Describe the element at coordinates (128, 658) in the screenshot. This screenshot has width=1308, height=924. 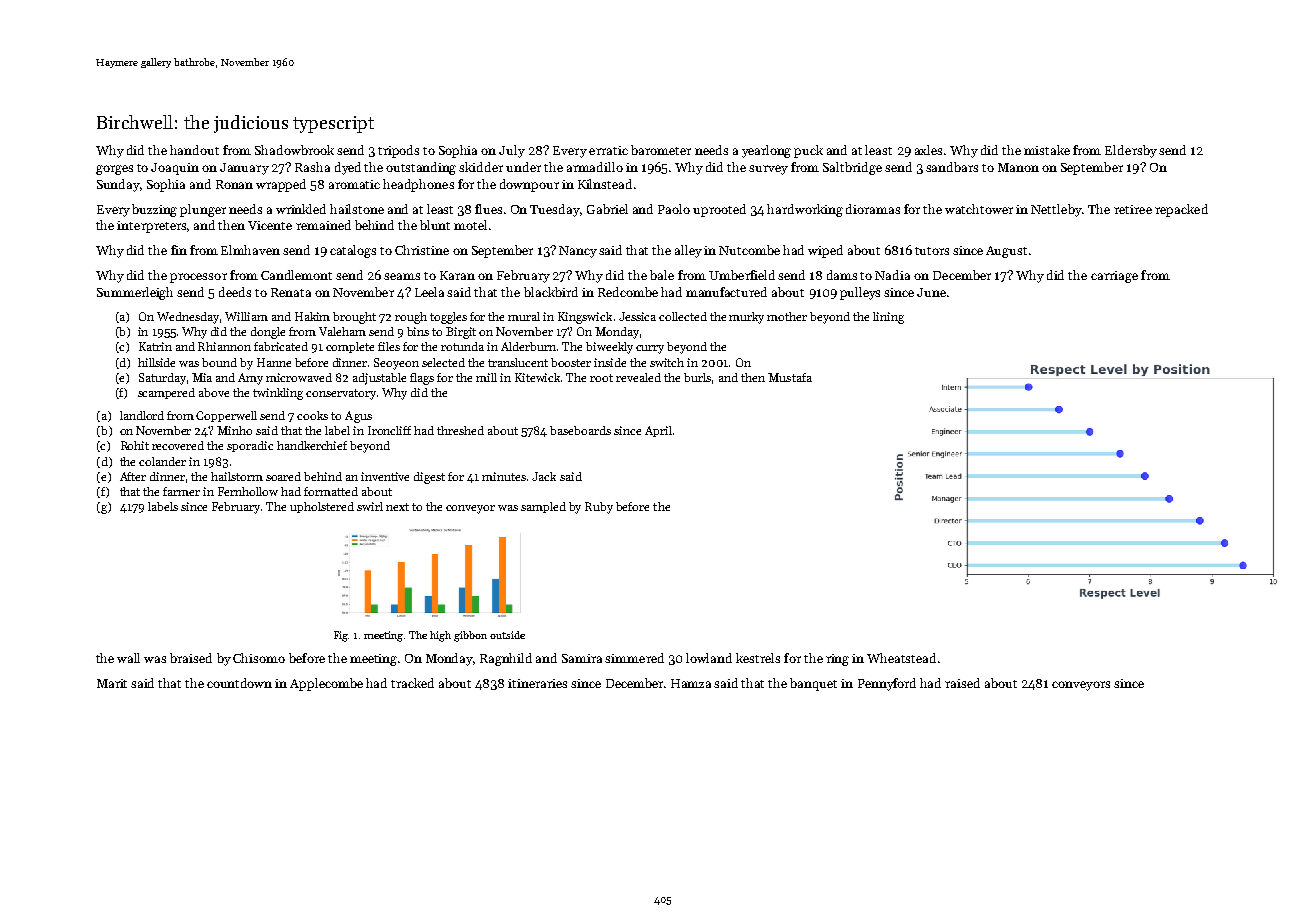
I see `wall` at that location.
